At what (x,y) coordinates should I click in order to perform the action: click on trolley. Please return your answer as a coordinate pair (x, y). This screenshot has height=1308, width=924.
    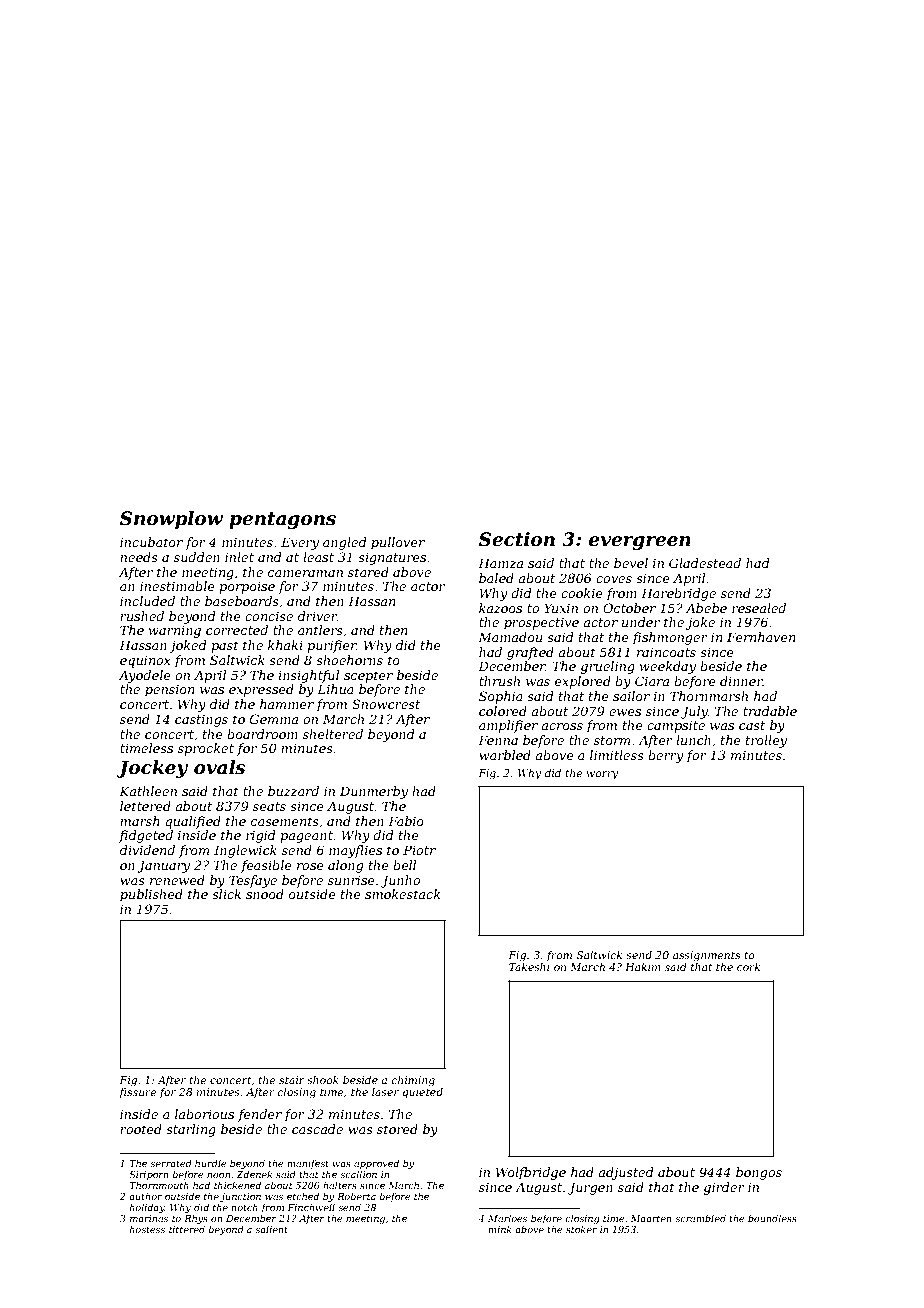
    Looking at the image, I should click on (766, 741).
